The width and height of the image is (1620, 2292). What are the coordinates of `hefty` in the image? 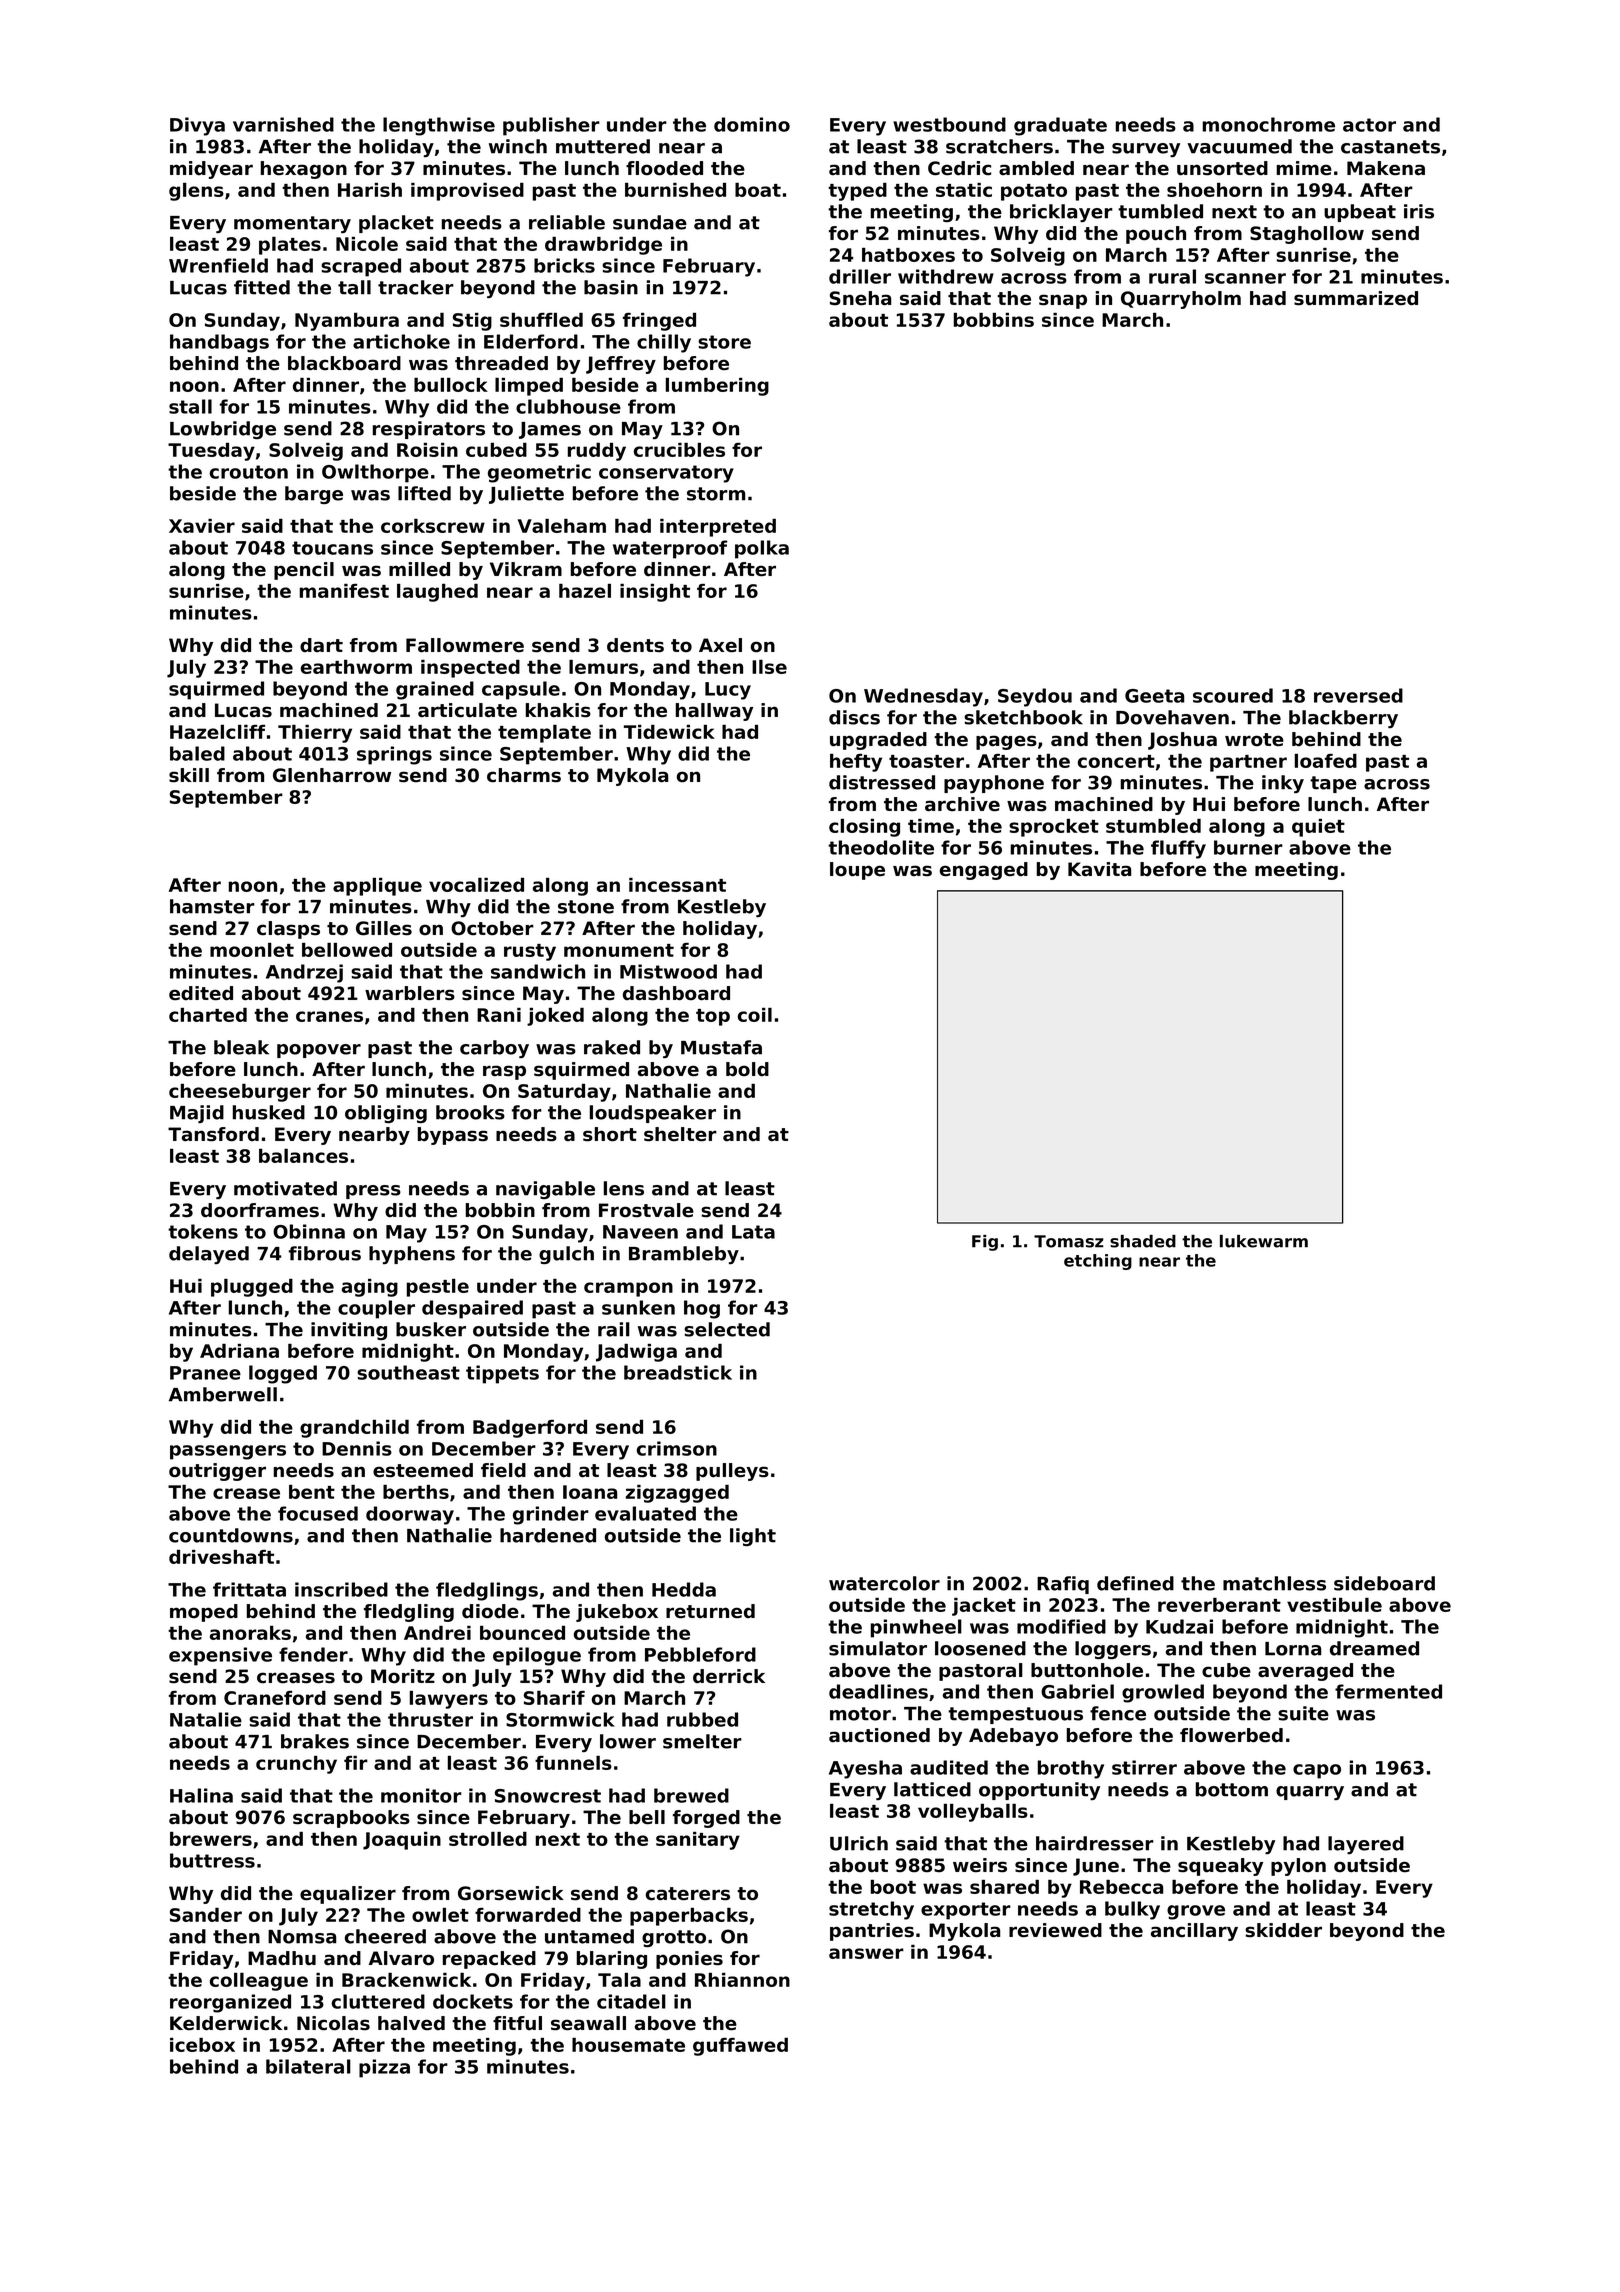 It's located at (856, 763).
